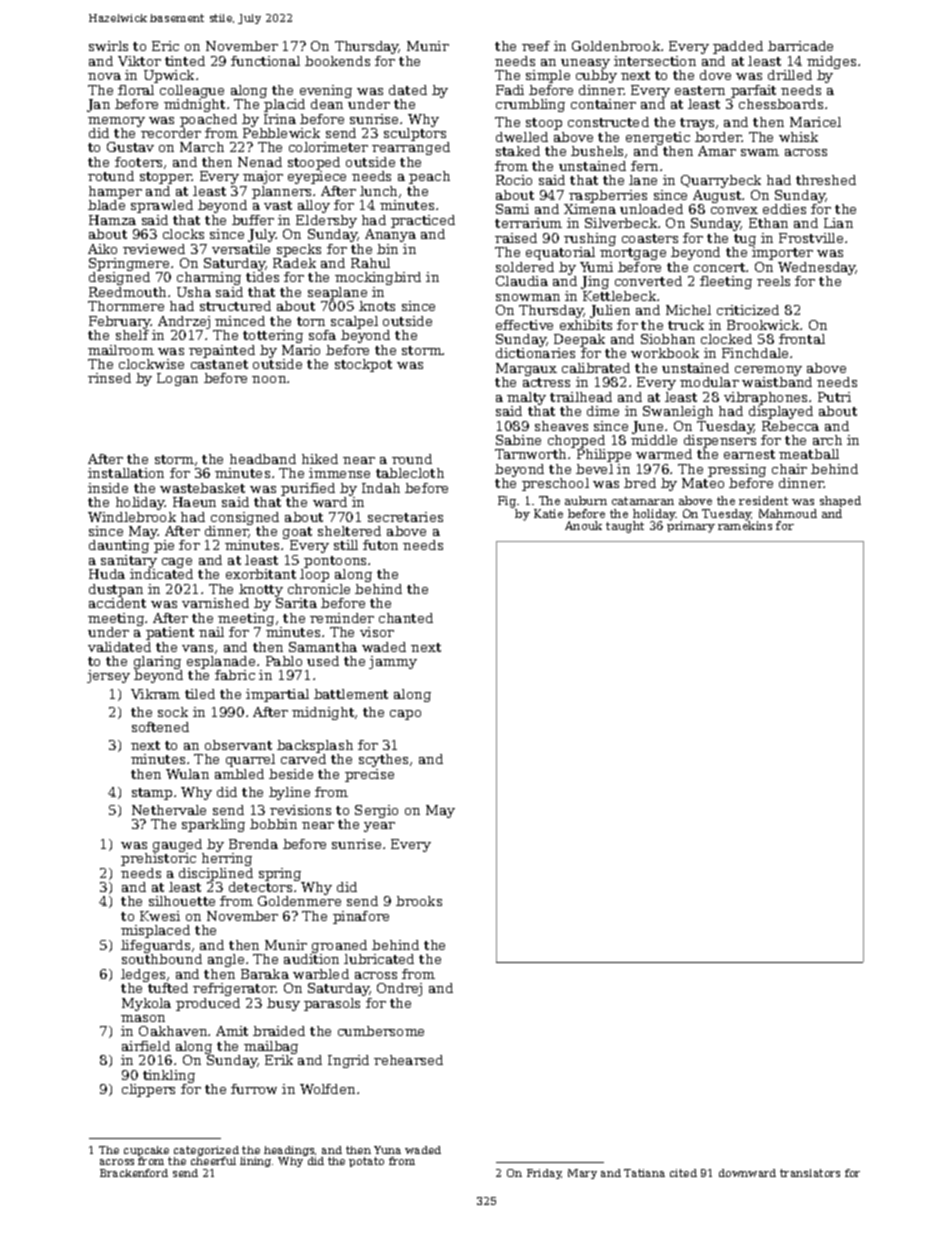 The width and height of the screenshot is (952, 1233). Describe the element at coordinates (378, 191) in the screenshot. I see `lunch` at that location.
